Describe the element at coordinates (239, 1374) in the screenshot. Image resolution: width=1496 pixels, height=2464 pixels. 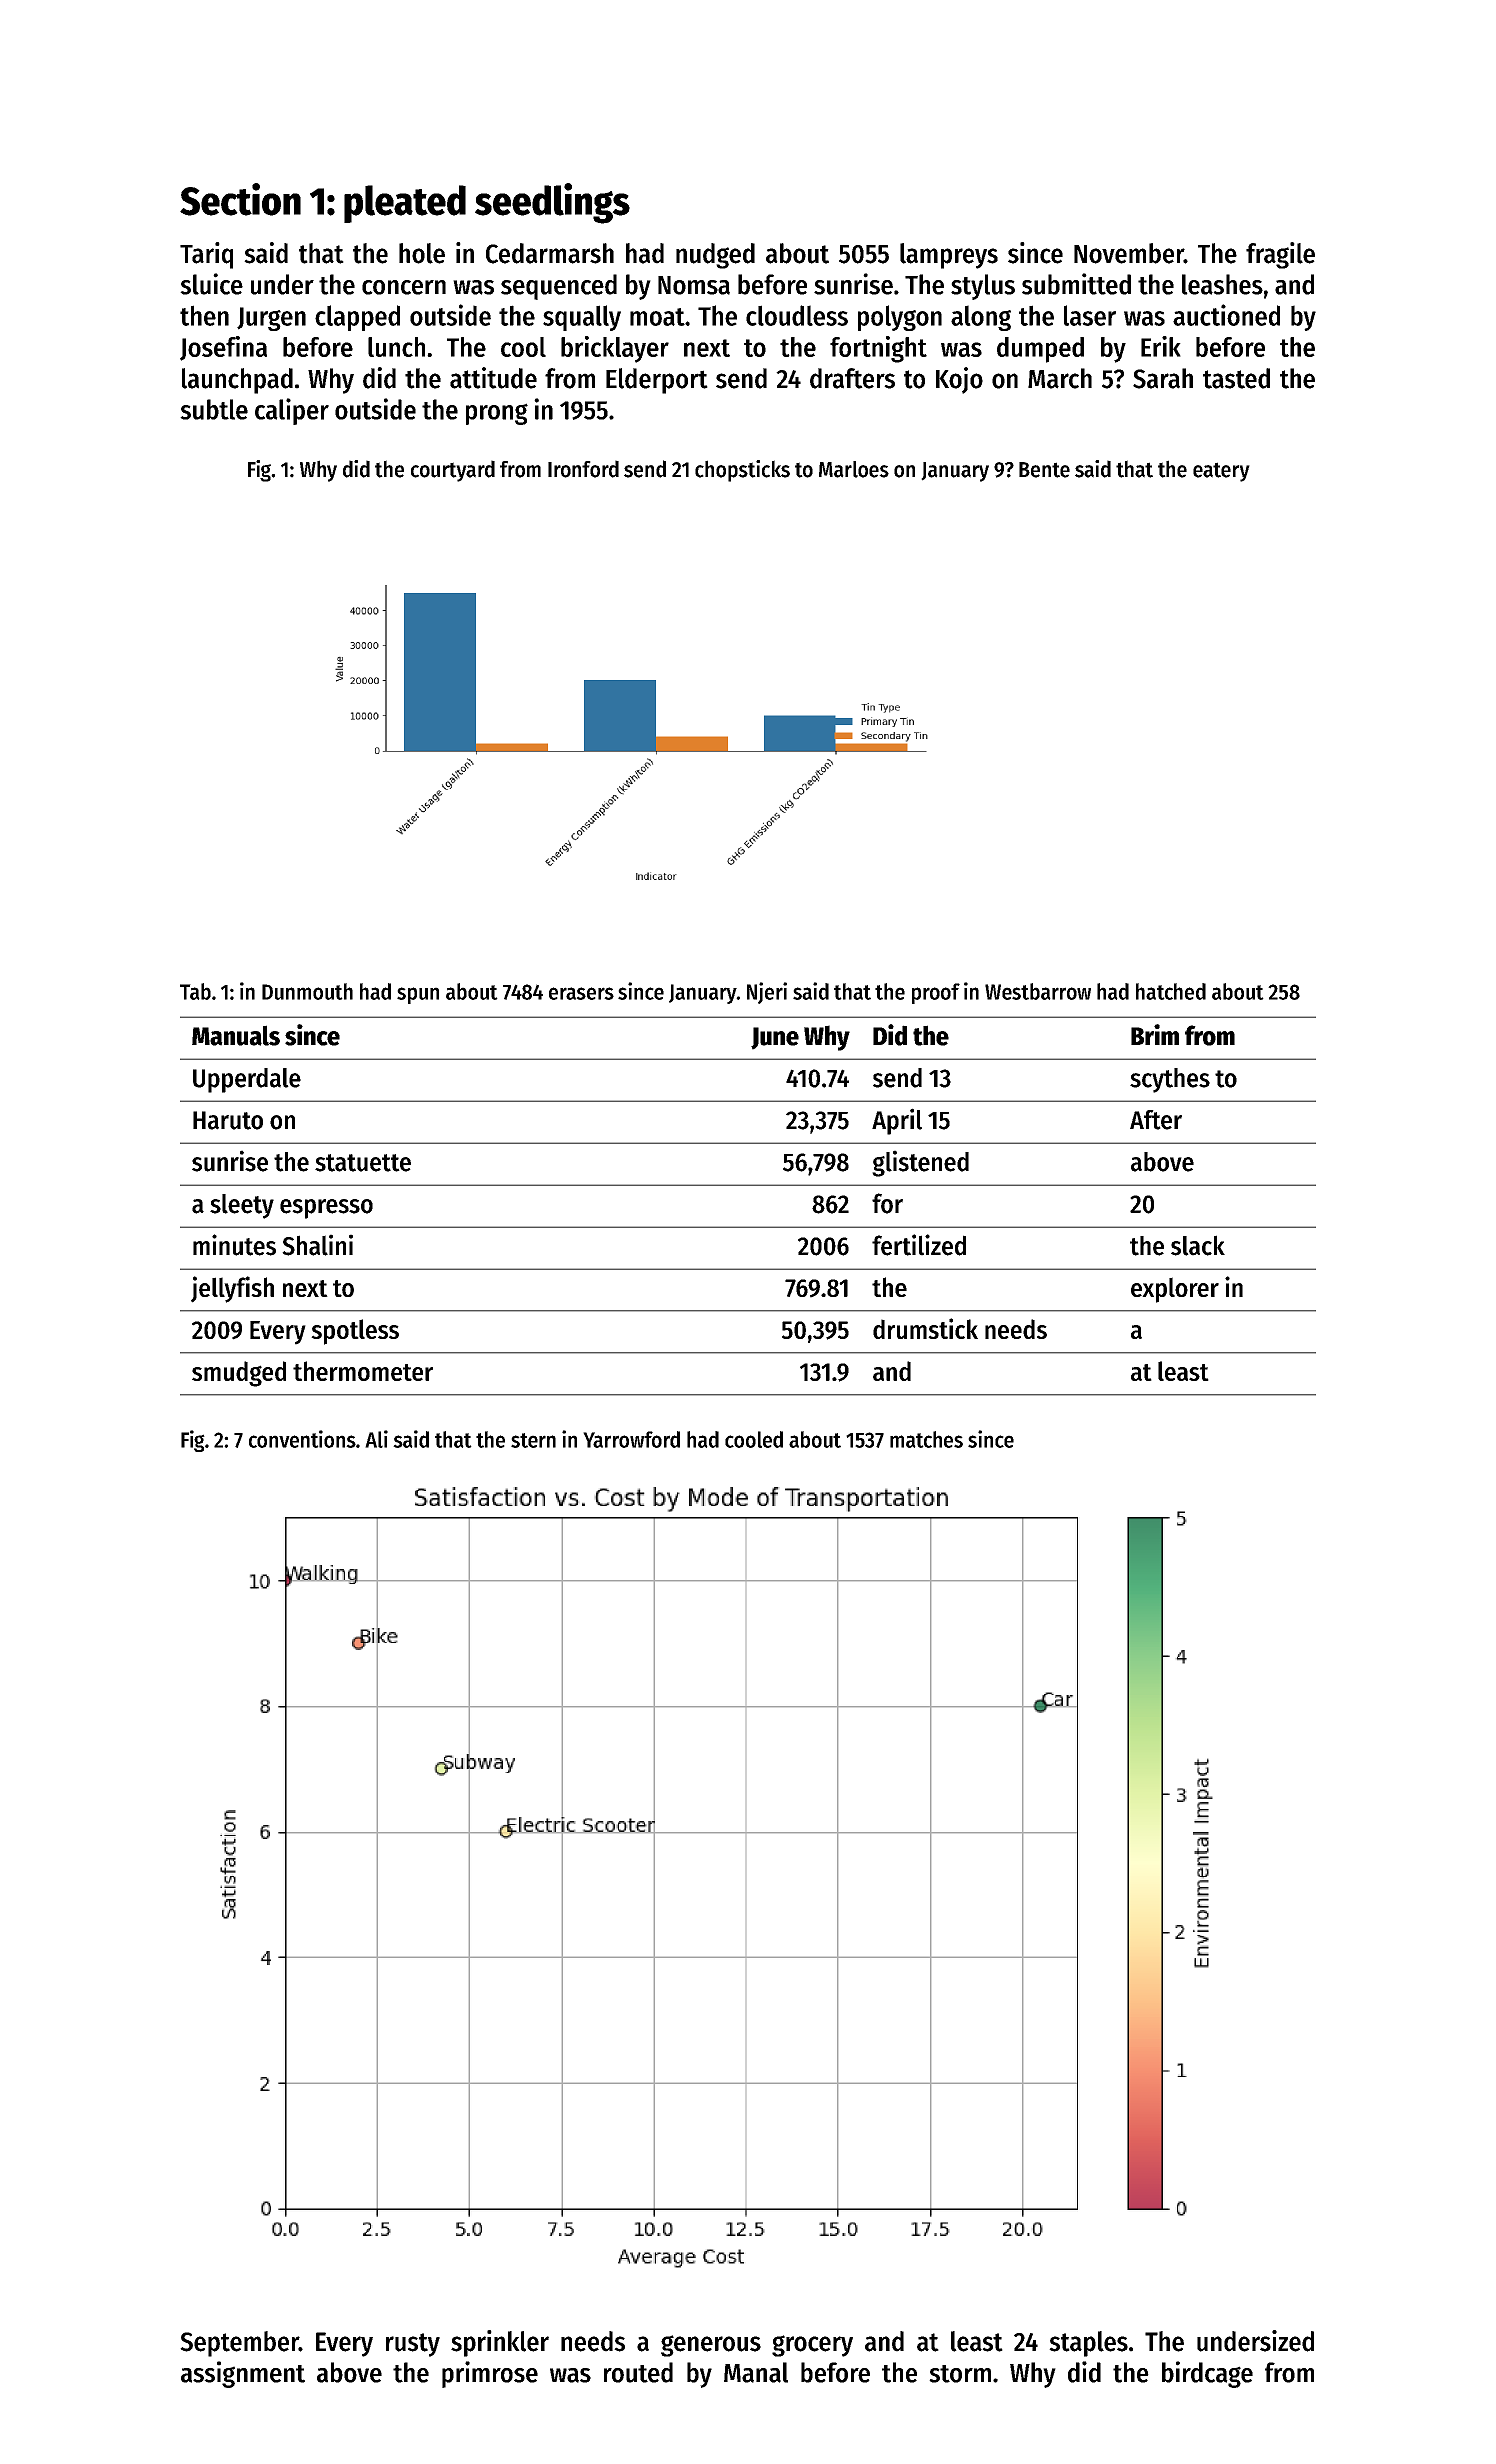
I see `smudged` at that location.
